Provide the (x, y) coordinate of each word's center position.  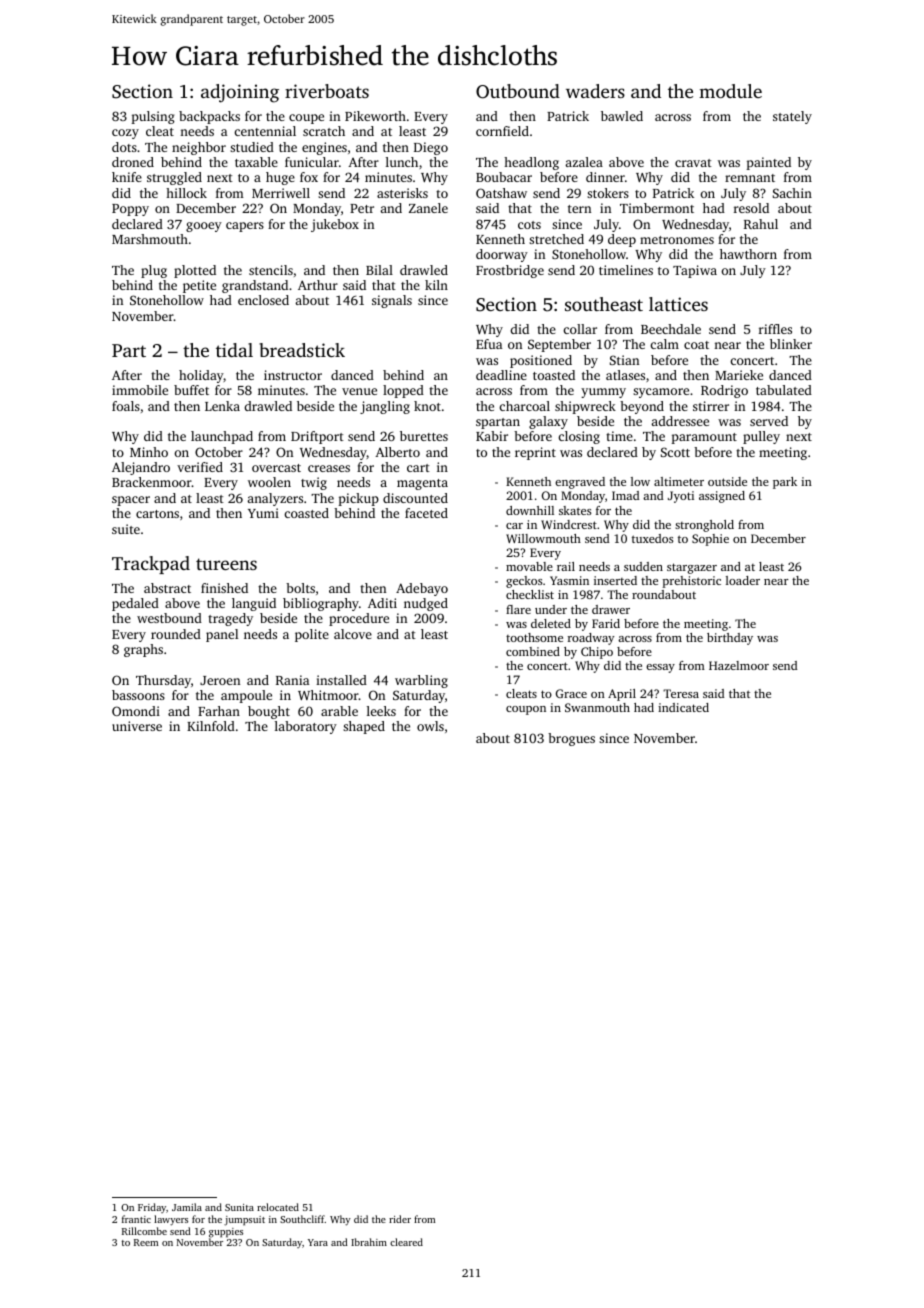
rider (400, 1219)
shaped (364, 727)
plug (154, 271)
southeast (604, 304)
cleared (406, 1242)
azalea (584, 162)
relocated (278, 1207)
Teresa (681, 693)
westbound (169, 618)
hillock (186, 193)
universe (137, 726)
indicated (683, 707)
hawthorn (748, 254)
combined (533, 651)
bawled (622, 116)
